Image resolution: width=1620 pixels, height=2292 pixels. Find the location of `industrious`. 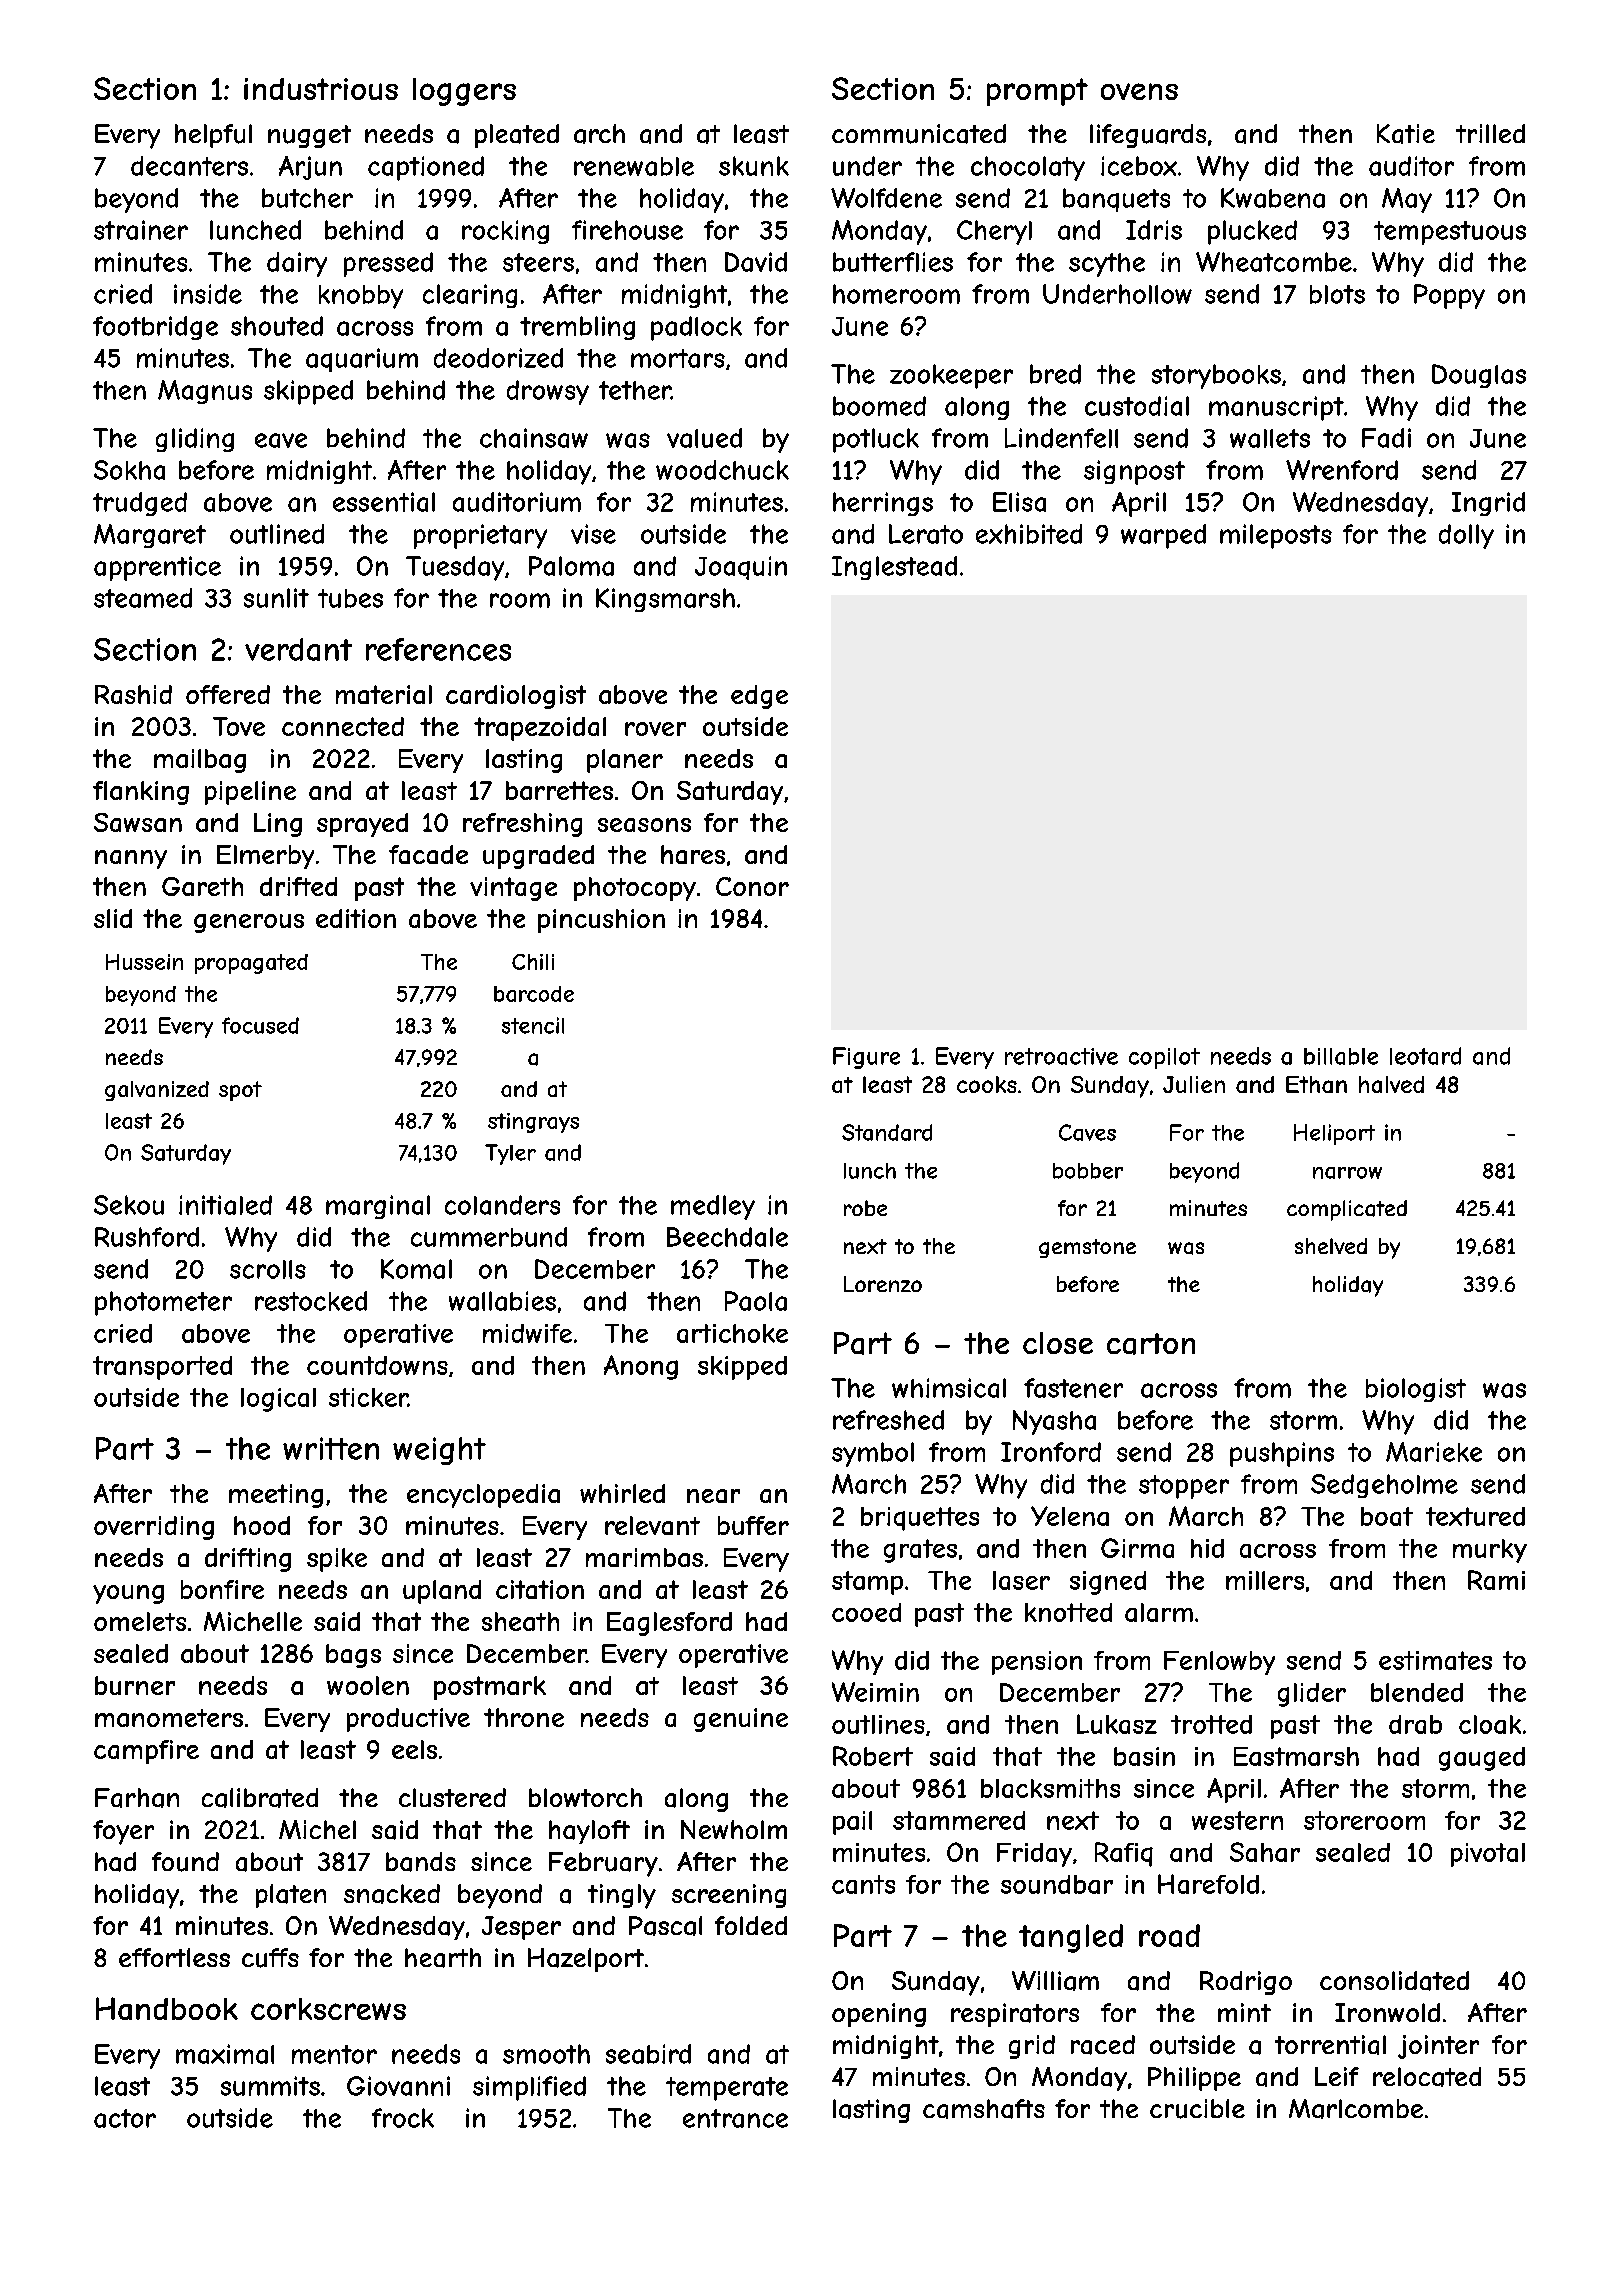

industrious is located at coordinates (321, 89).
